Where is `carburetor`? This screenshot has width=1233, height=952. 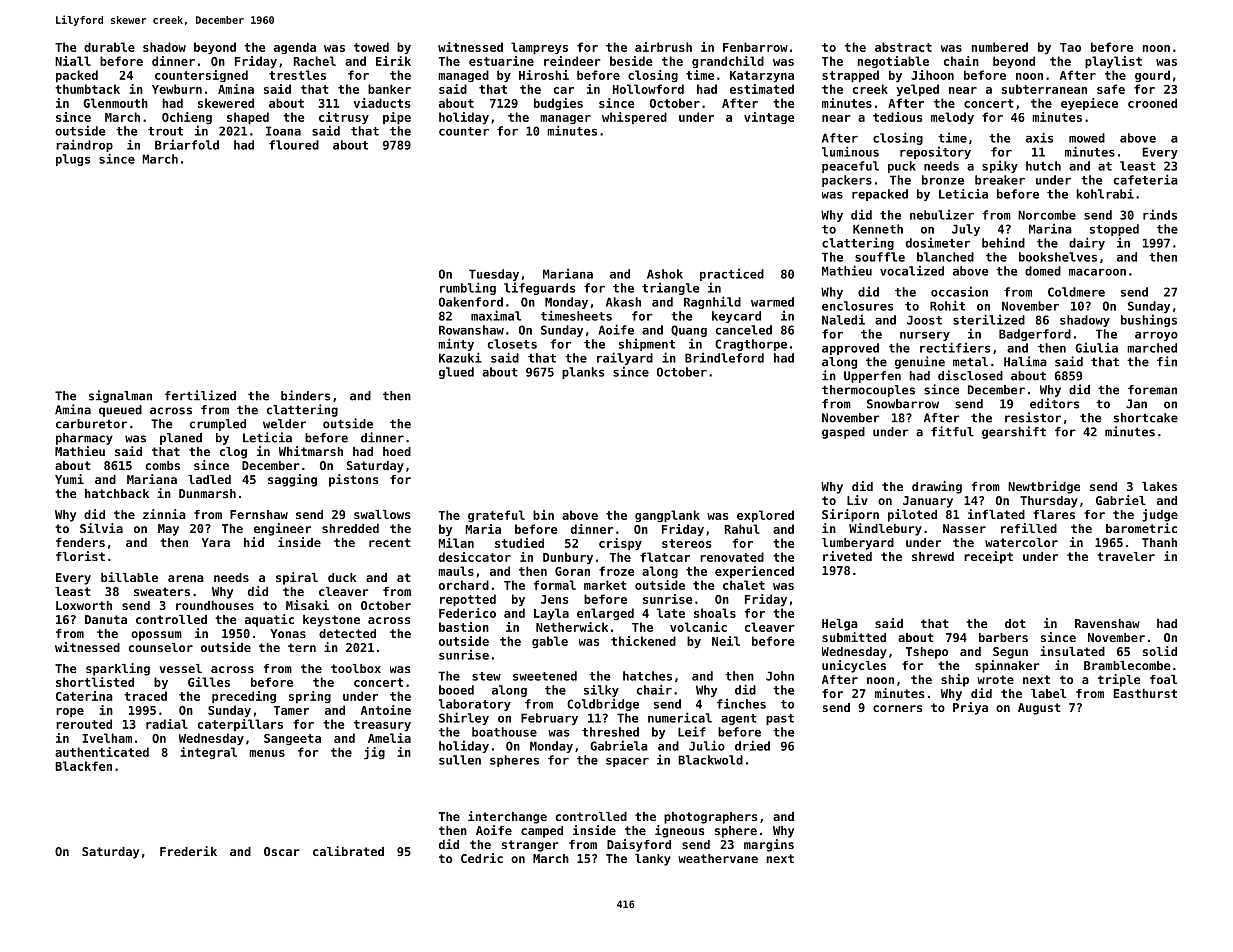 carburetor is located at coordinates (91, 424).
